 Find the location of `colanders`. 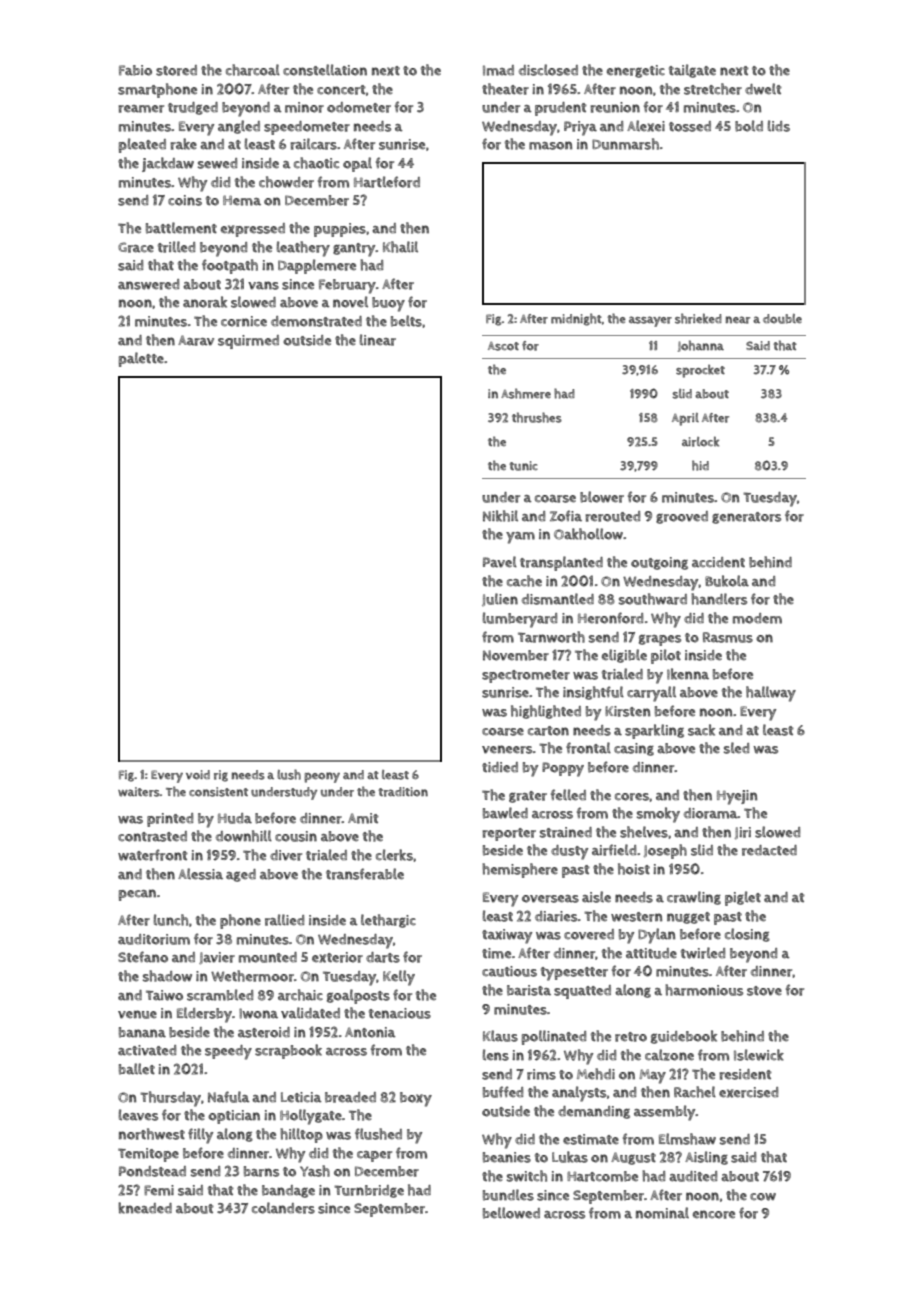

colanders is located at coordinates (283, 1208).
